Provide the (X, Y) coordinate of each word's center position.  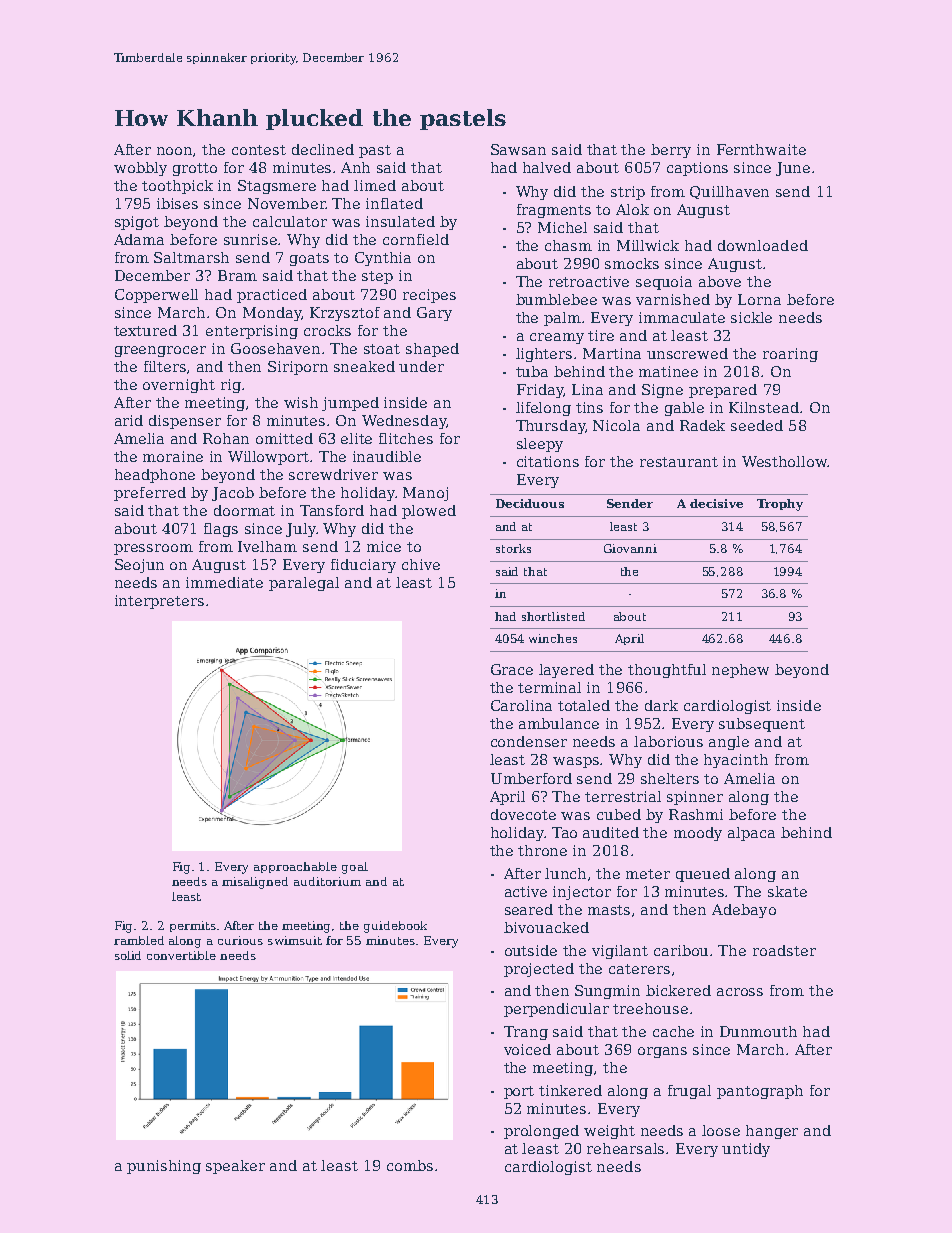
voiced (527, 1049)
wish (301, 402)
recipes (429, 296)
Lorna (759, 299)
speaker (235, 1167)
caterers (639, 969)
